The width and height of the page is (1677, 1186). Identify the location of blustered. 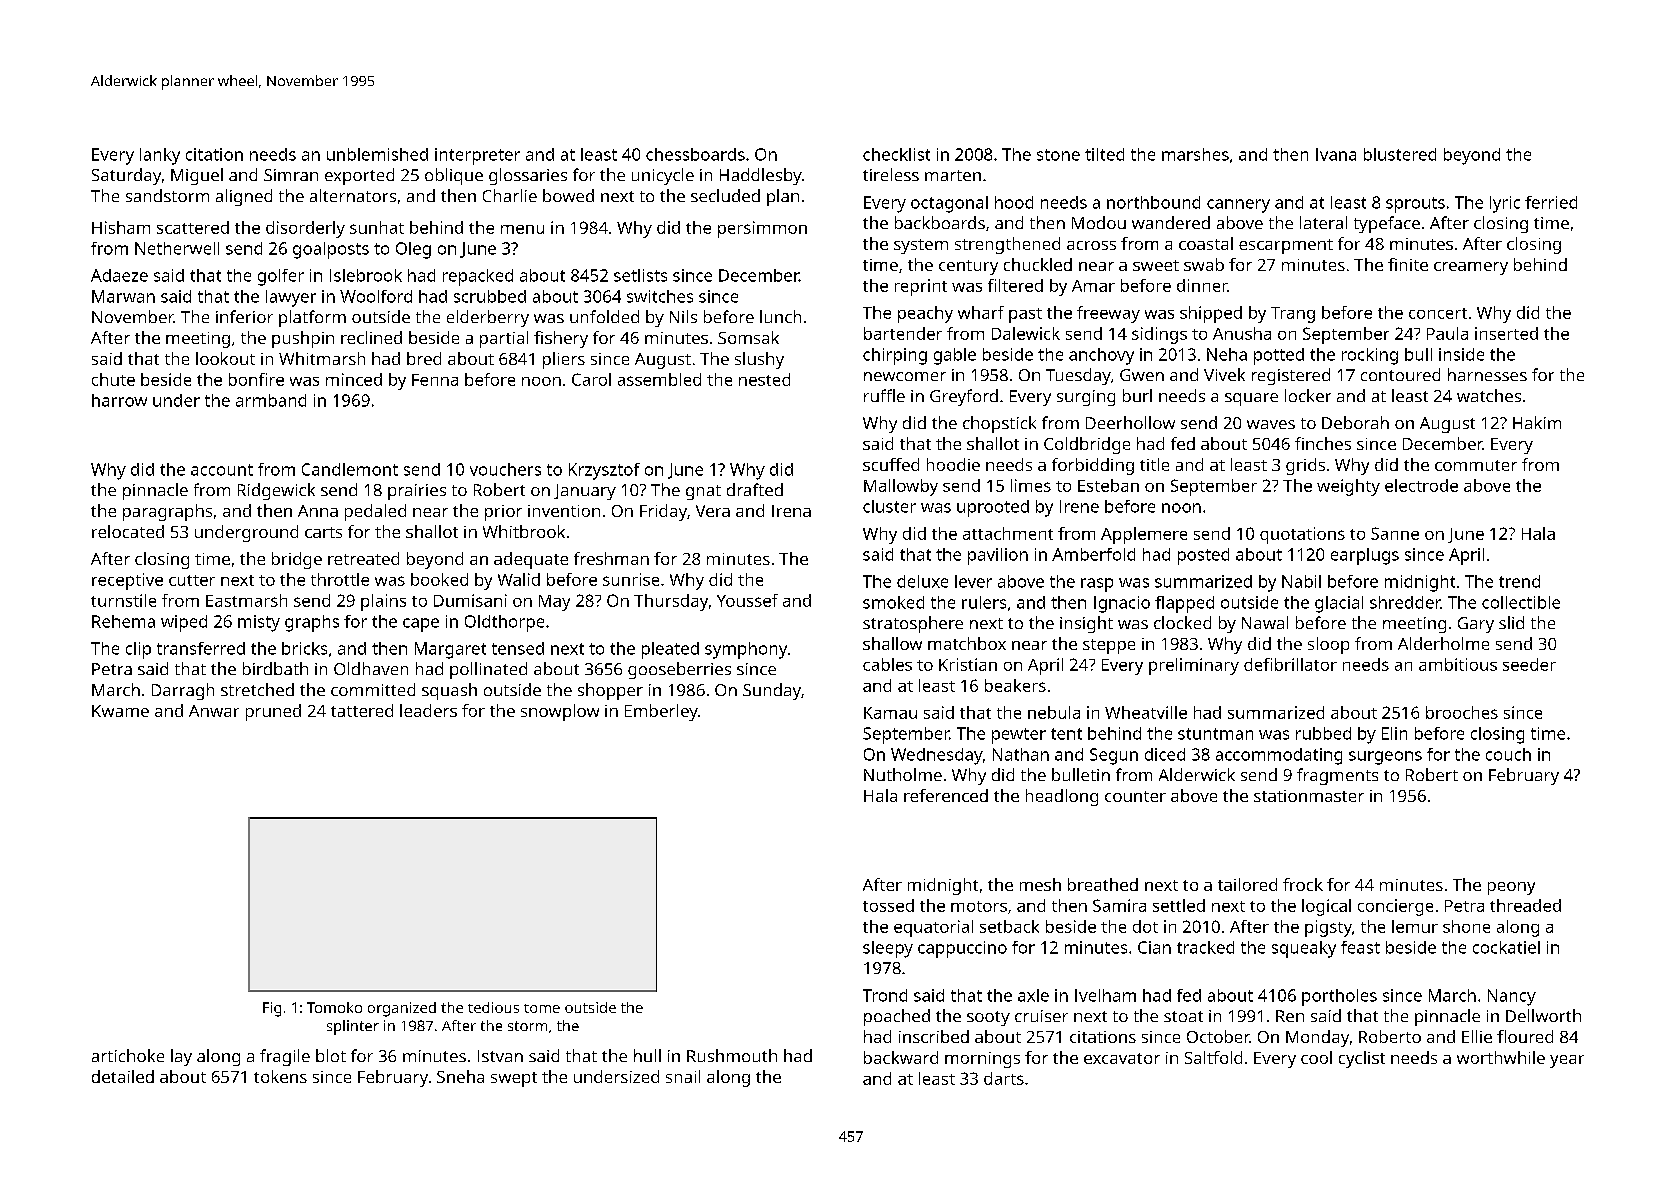
(1400, 154).
